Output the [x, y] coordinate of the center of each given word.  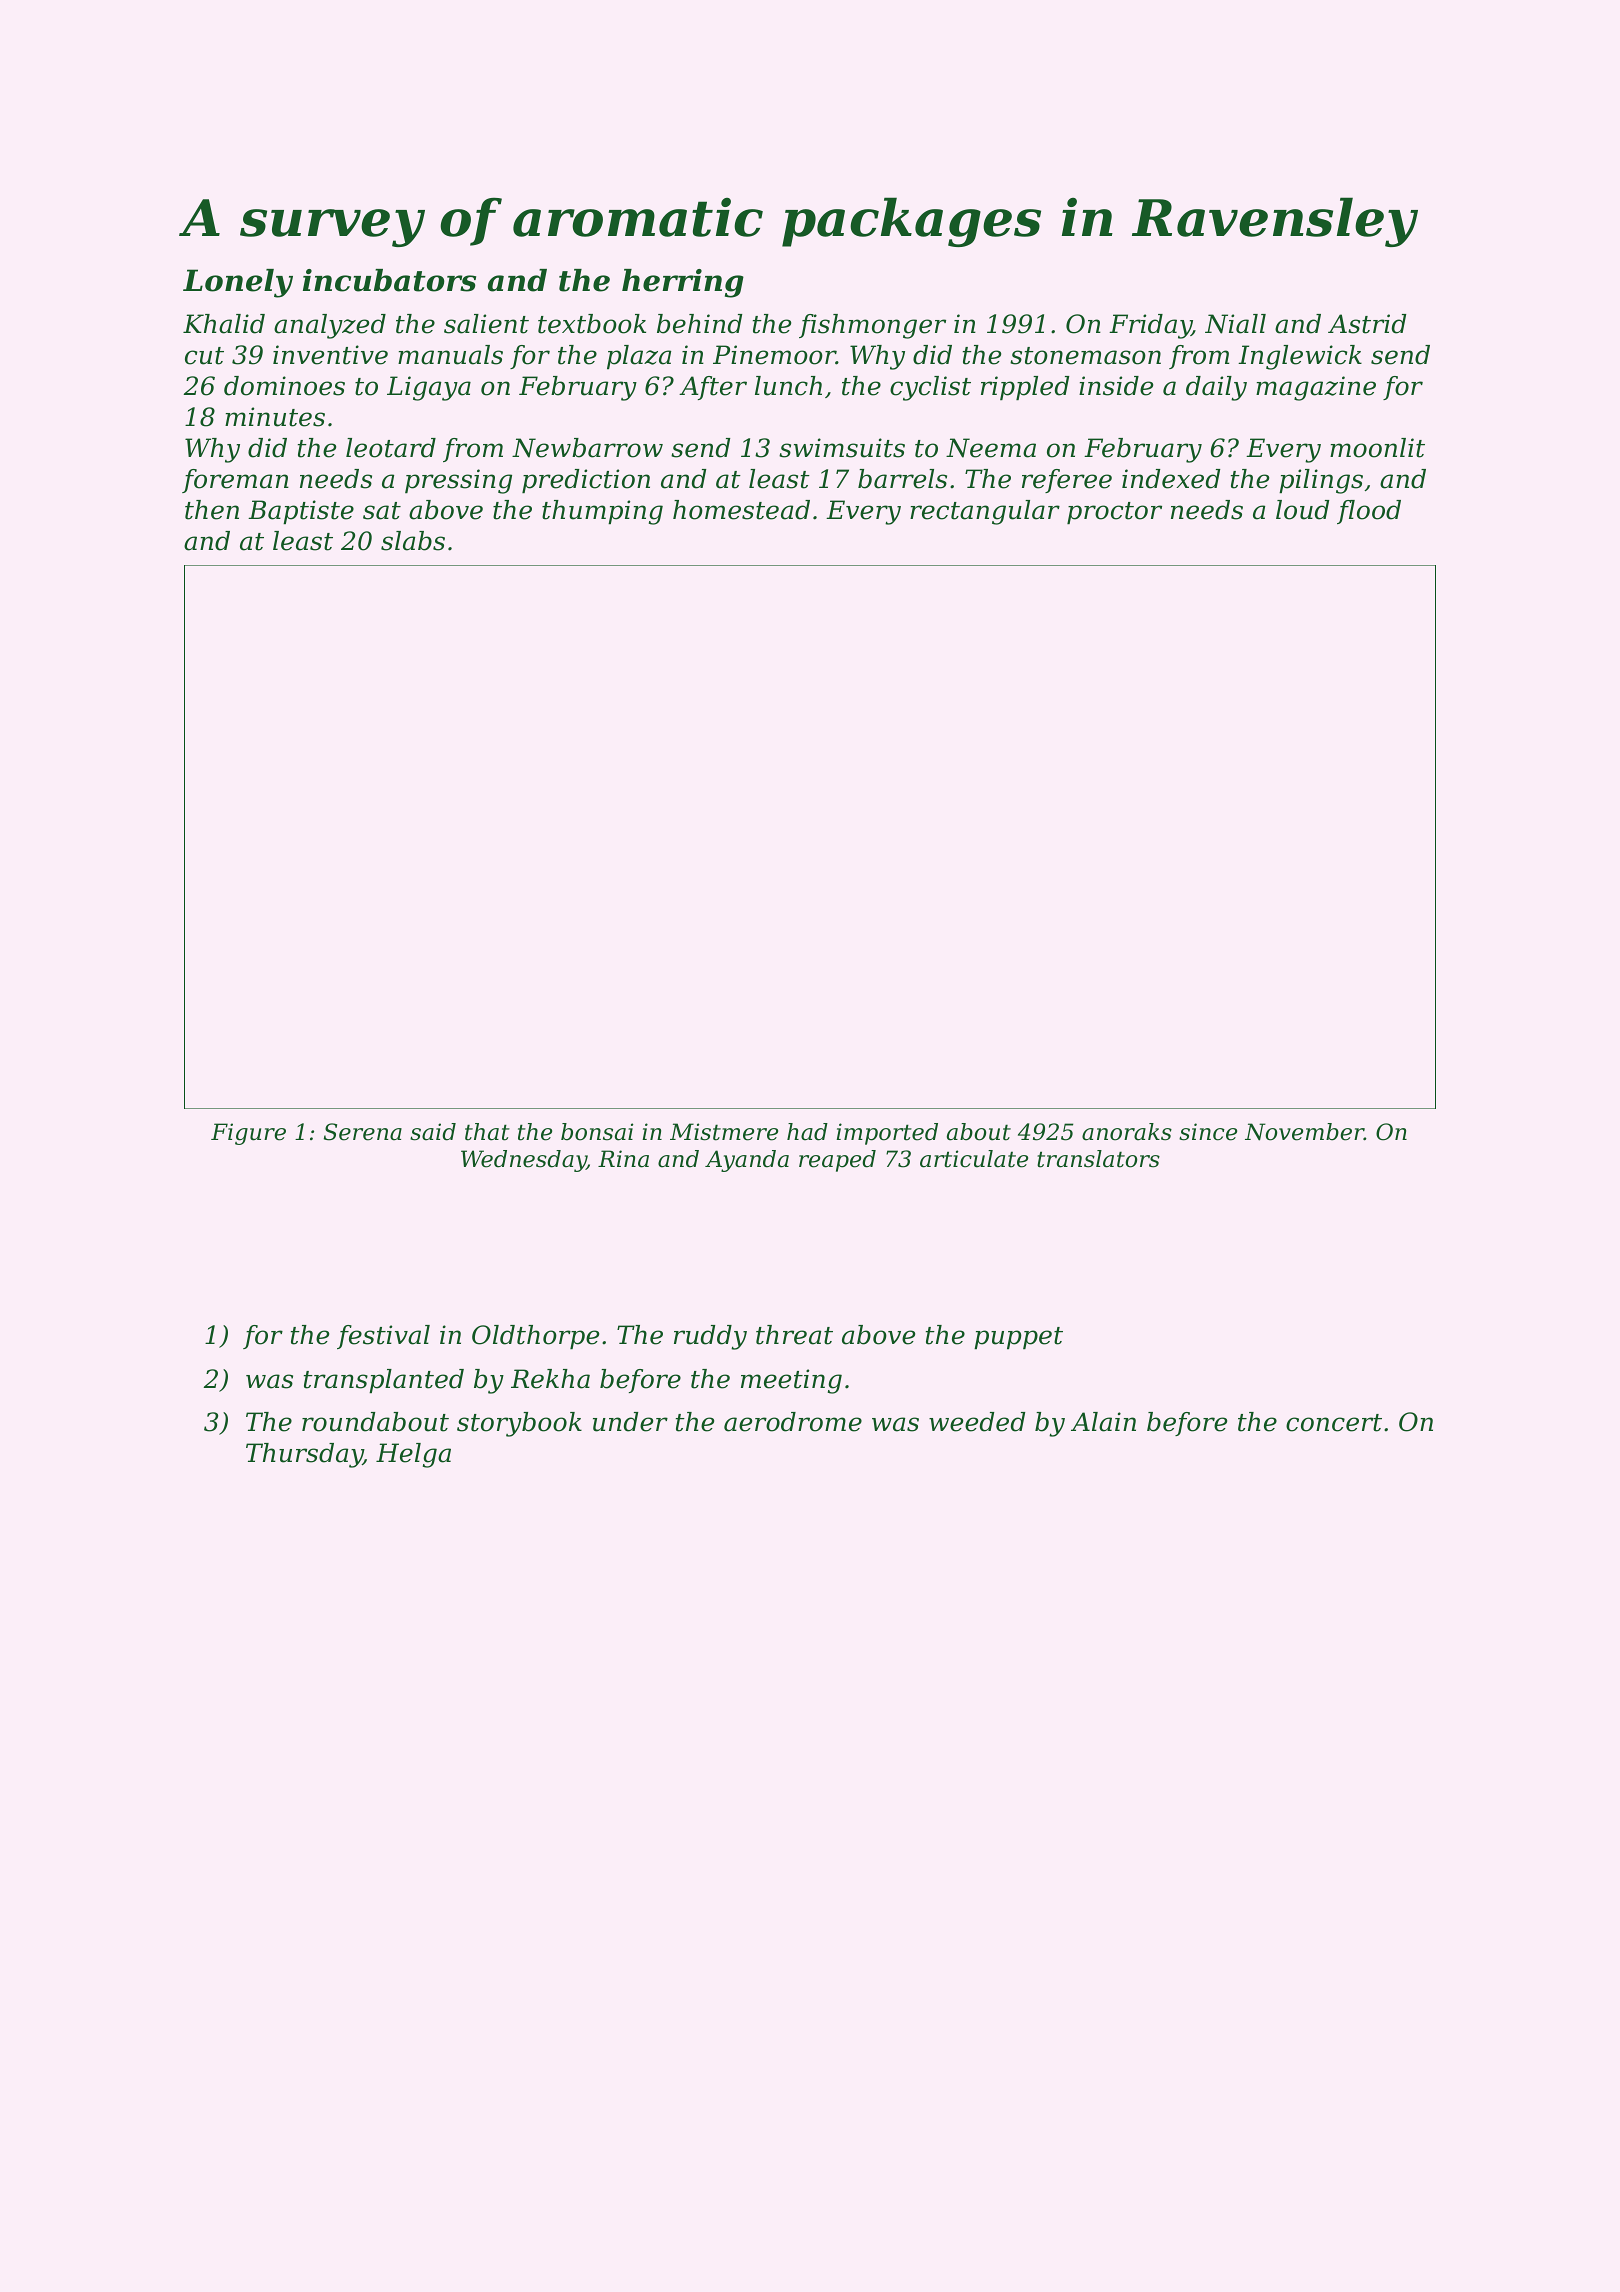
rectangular [985, 512]
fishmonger [872, 326]
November [1304, 1132]
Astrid [1367, 324]
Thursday [304, 1455]
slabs [413, 541]
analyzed [330, 326]
